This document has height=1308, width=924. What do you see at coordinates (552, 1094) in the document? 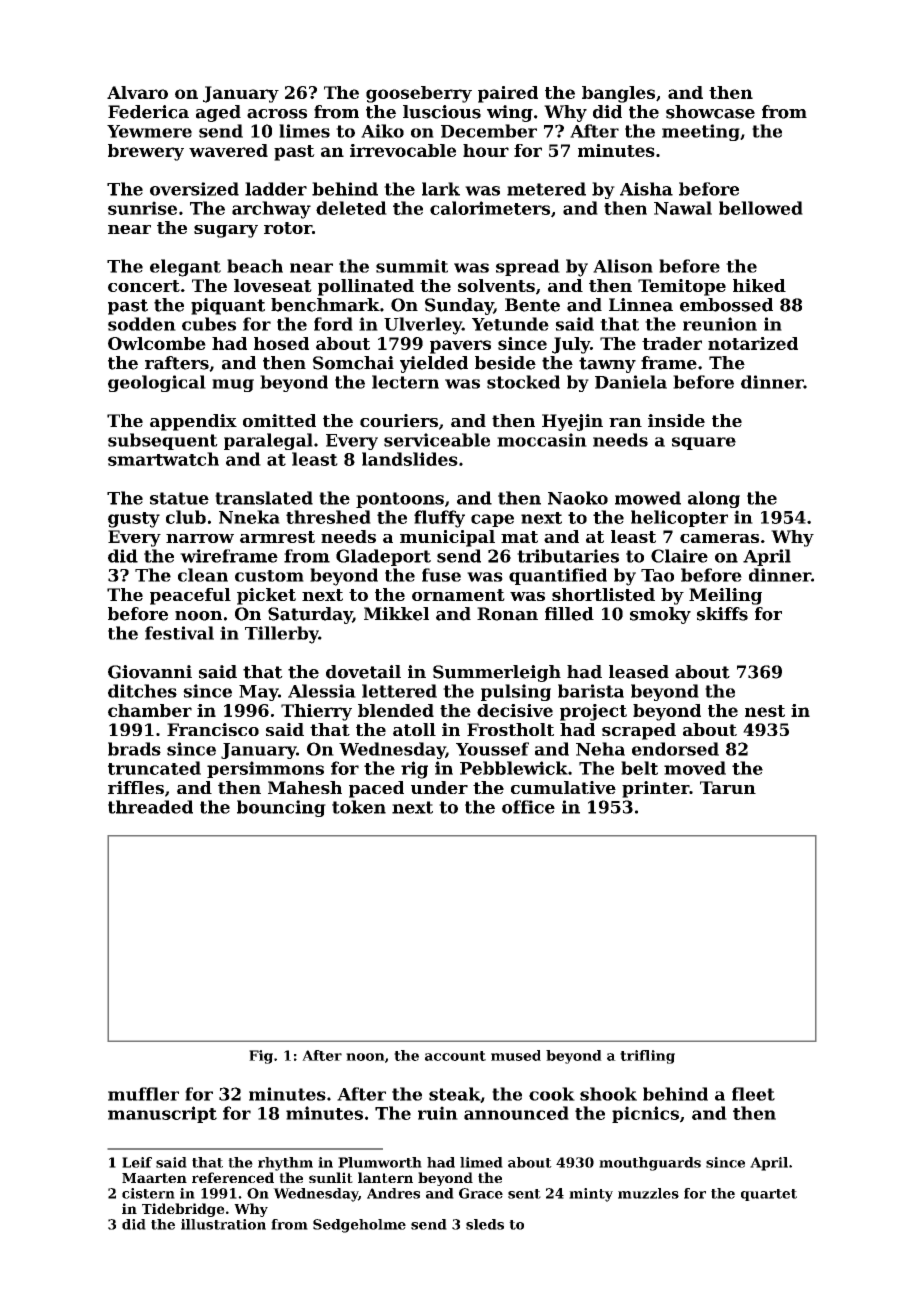
I see `cook` at bounding box center [552, 1094].
